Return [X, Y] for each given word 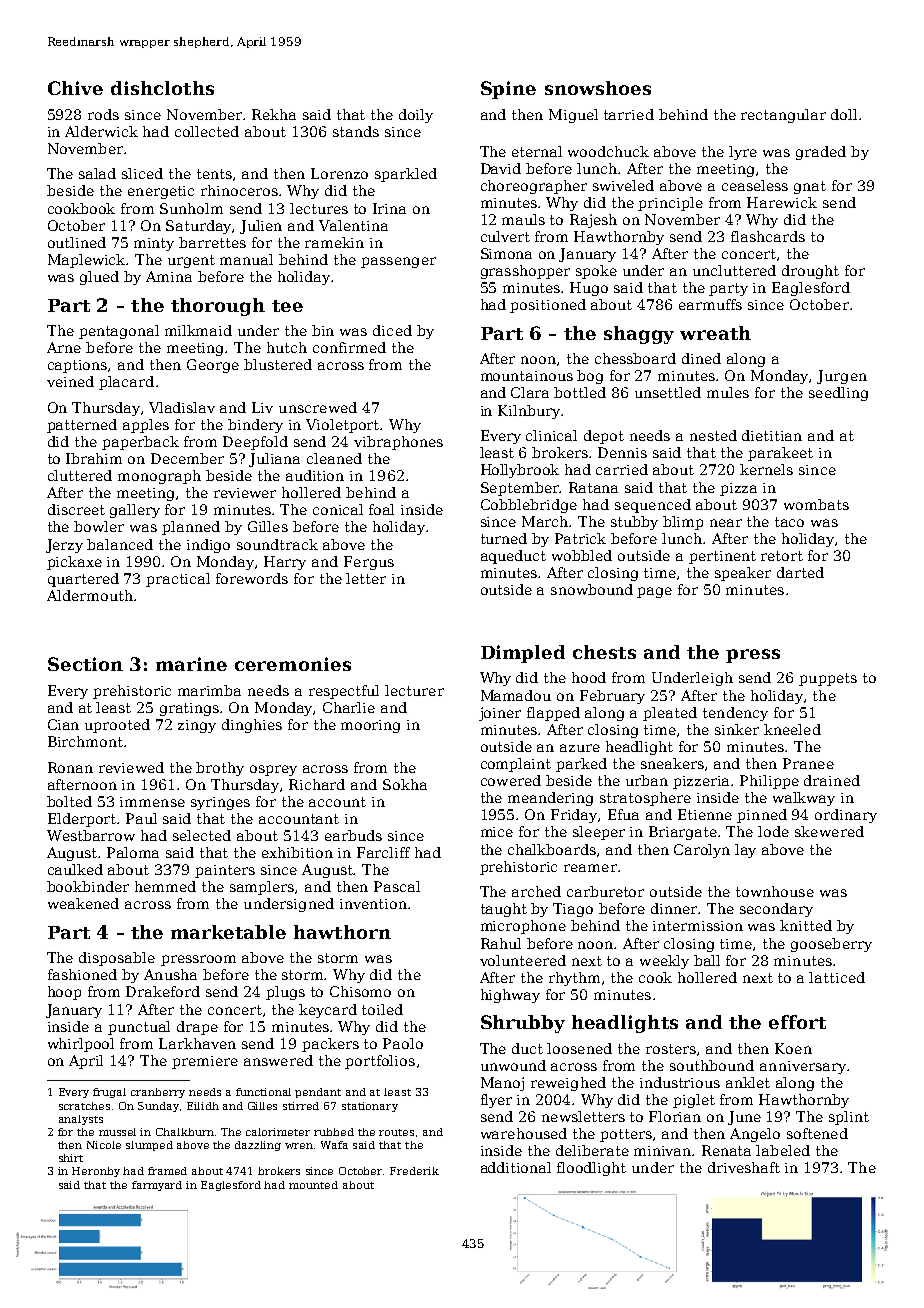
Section [85, 664]
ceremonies [293, 664]
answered [278, 1060]
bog [590, 377]
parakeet [780, 454]
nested [713, 435]
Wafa [334, 1145]
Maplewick [87, 261]
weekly [664, 962]
